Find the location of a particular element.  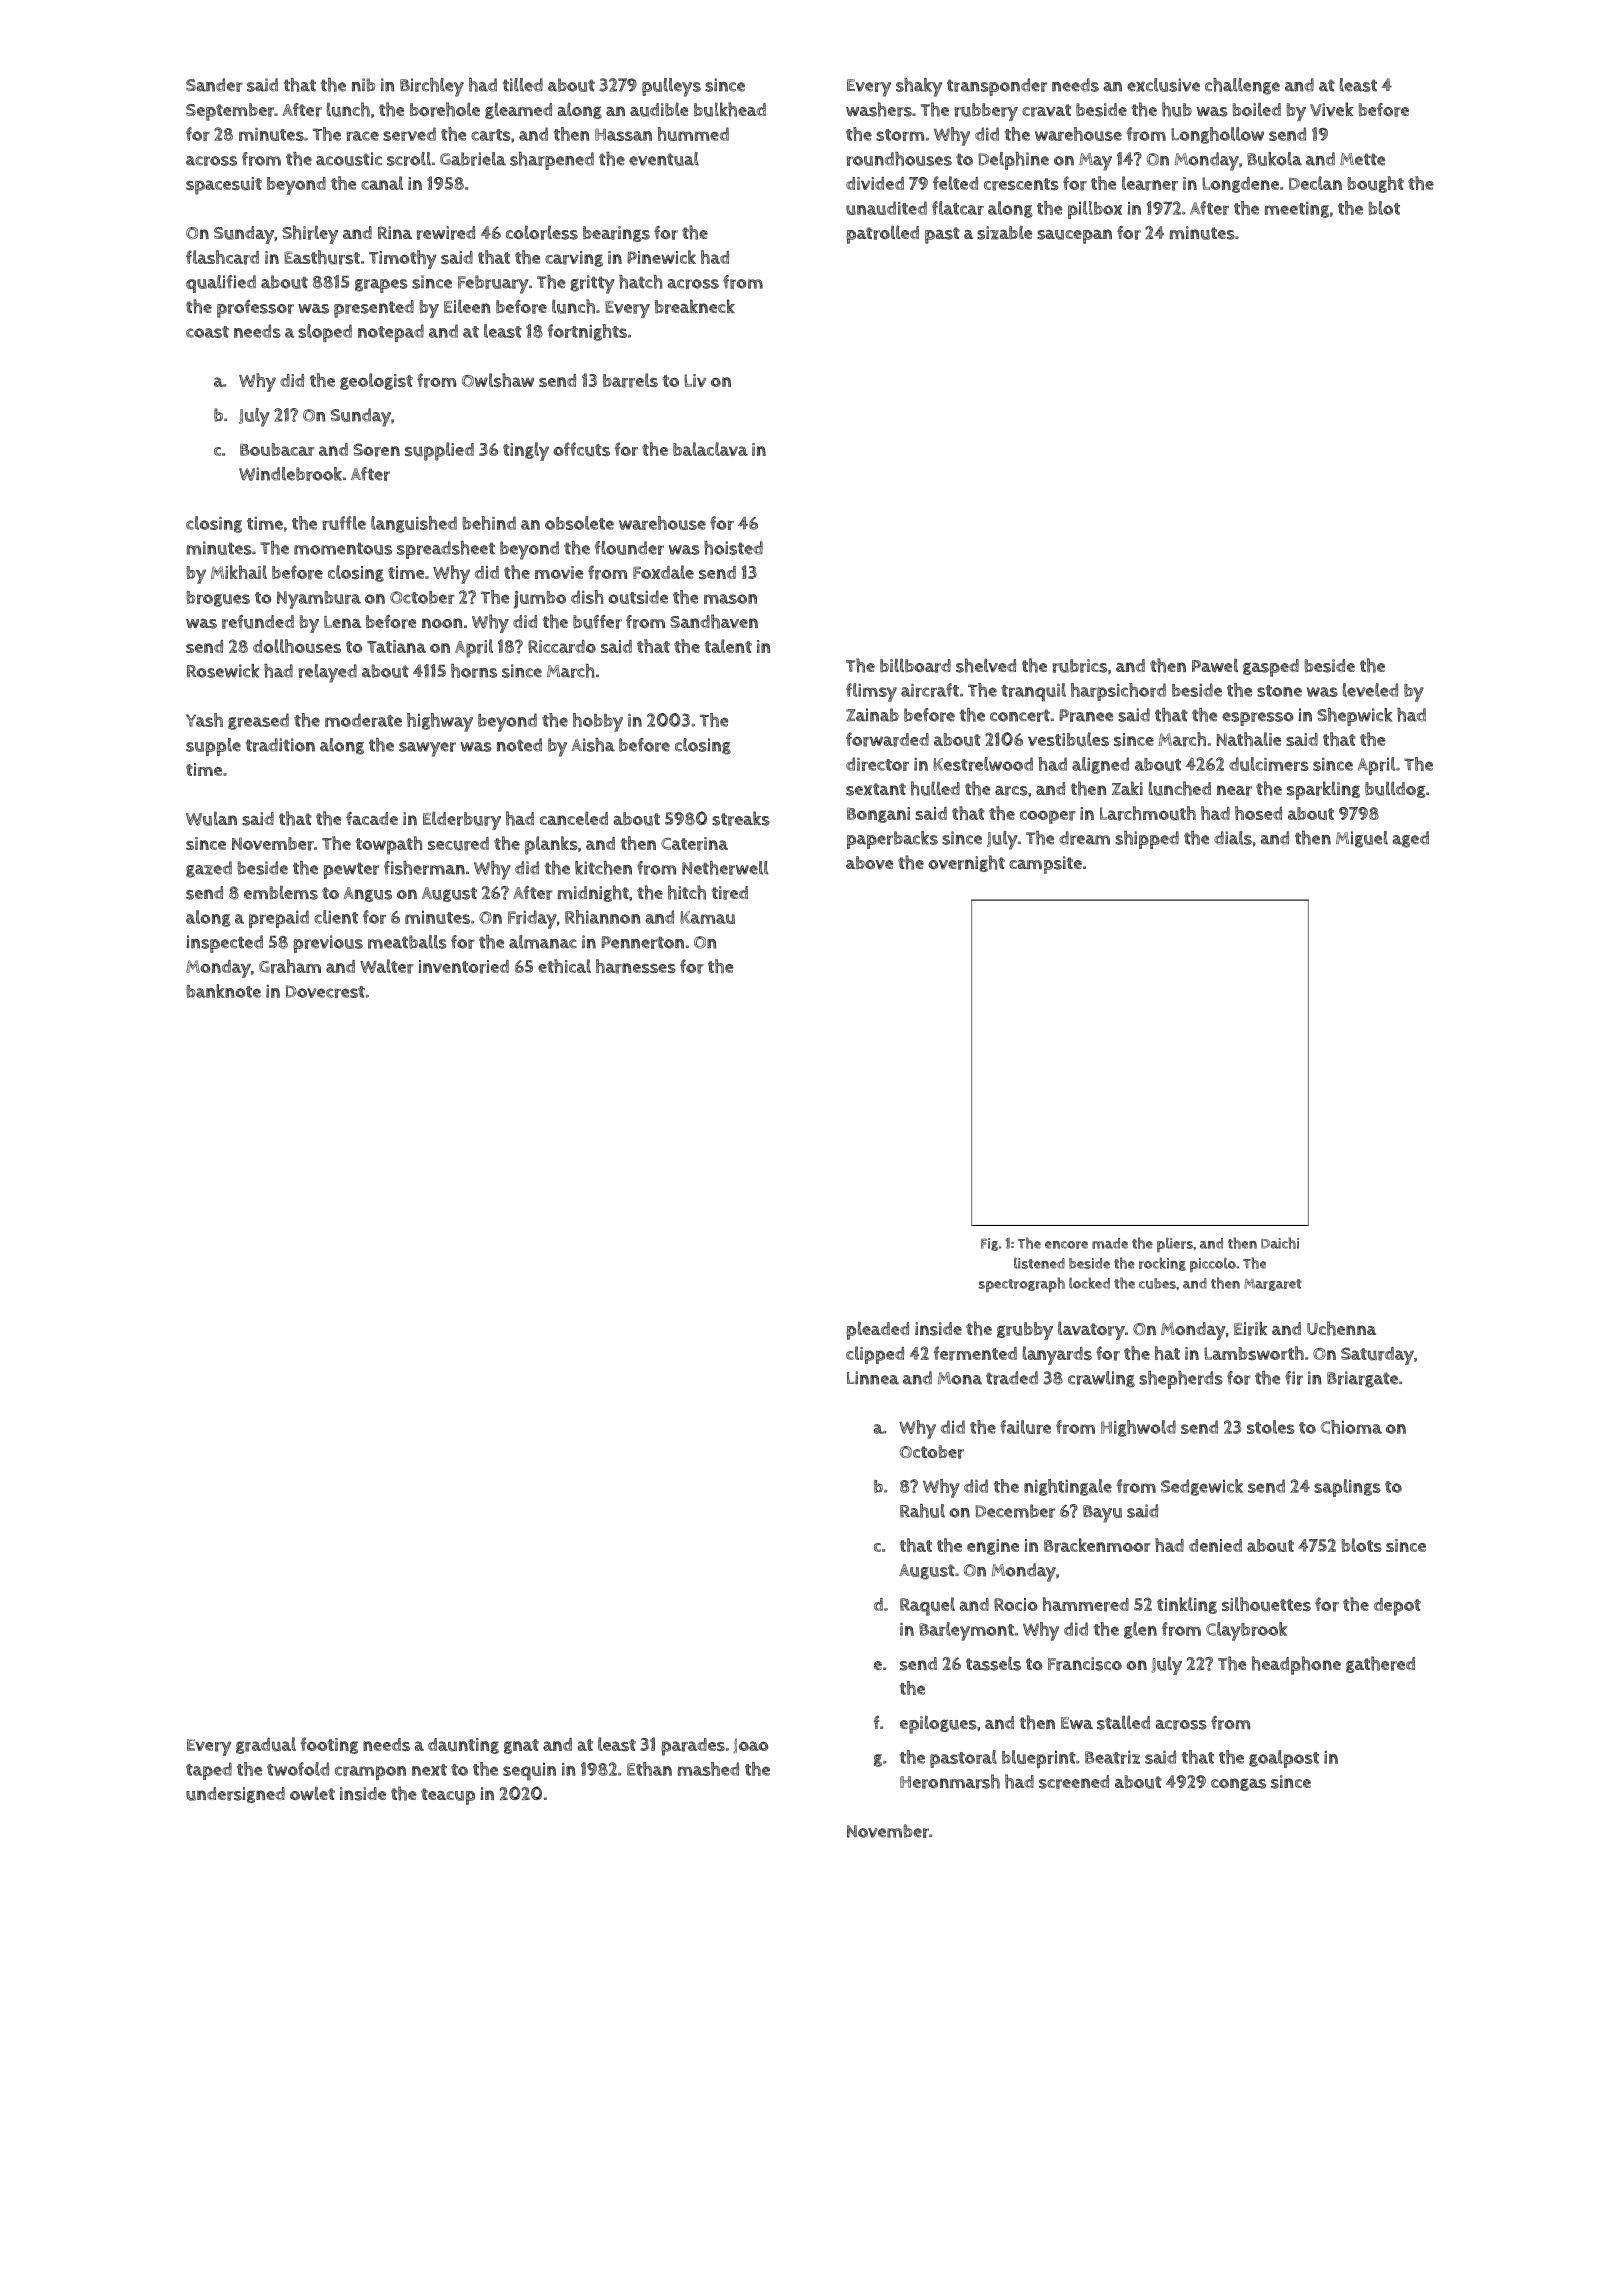

aligned is located at coordinates (1100, 765).
